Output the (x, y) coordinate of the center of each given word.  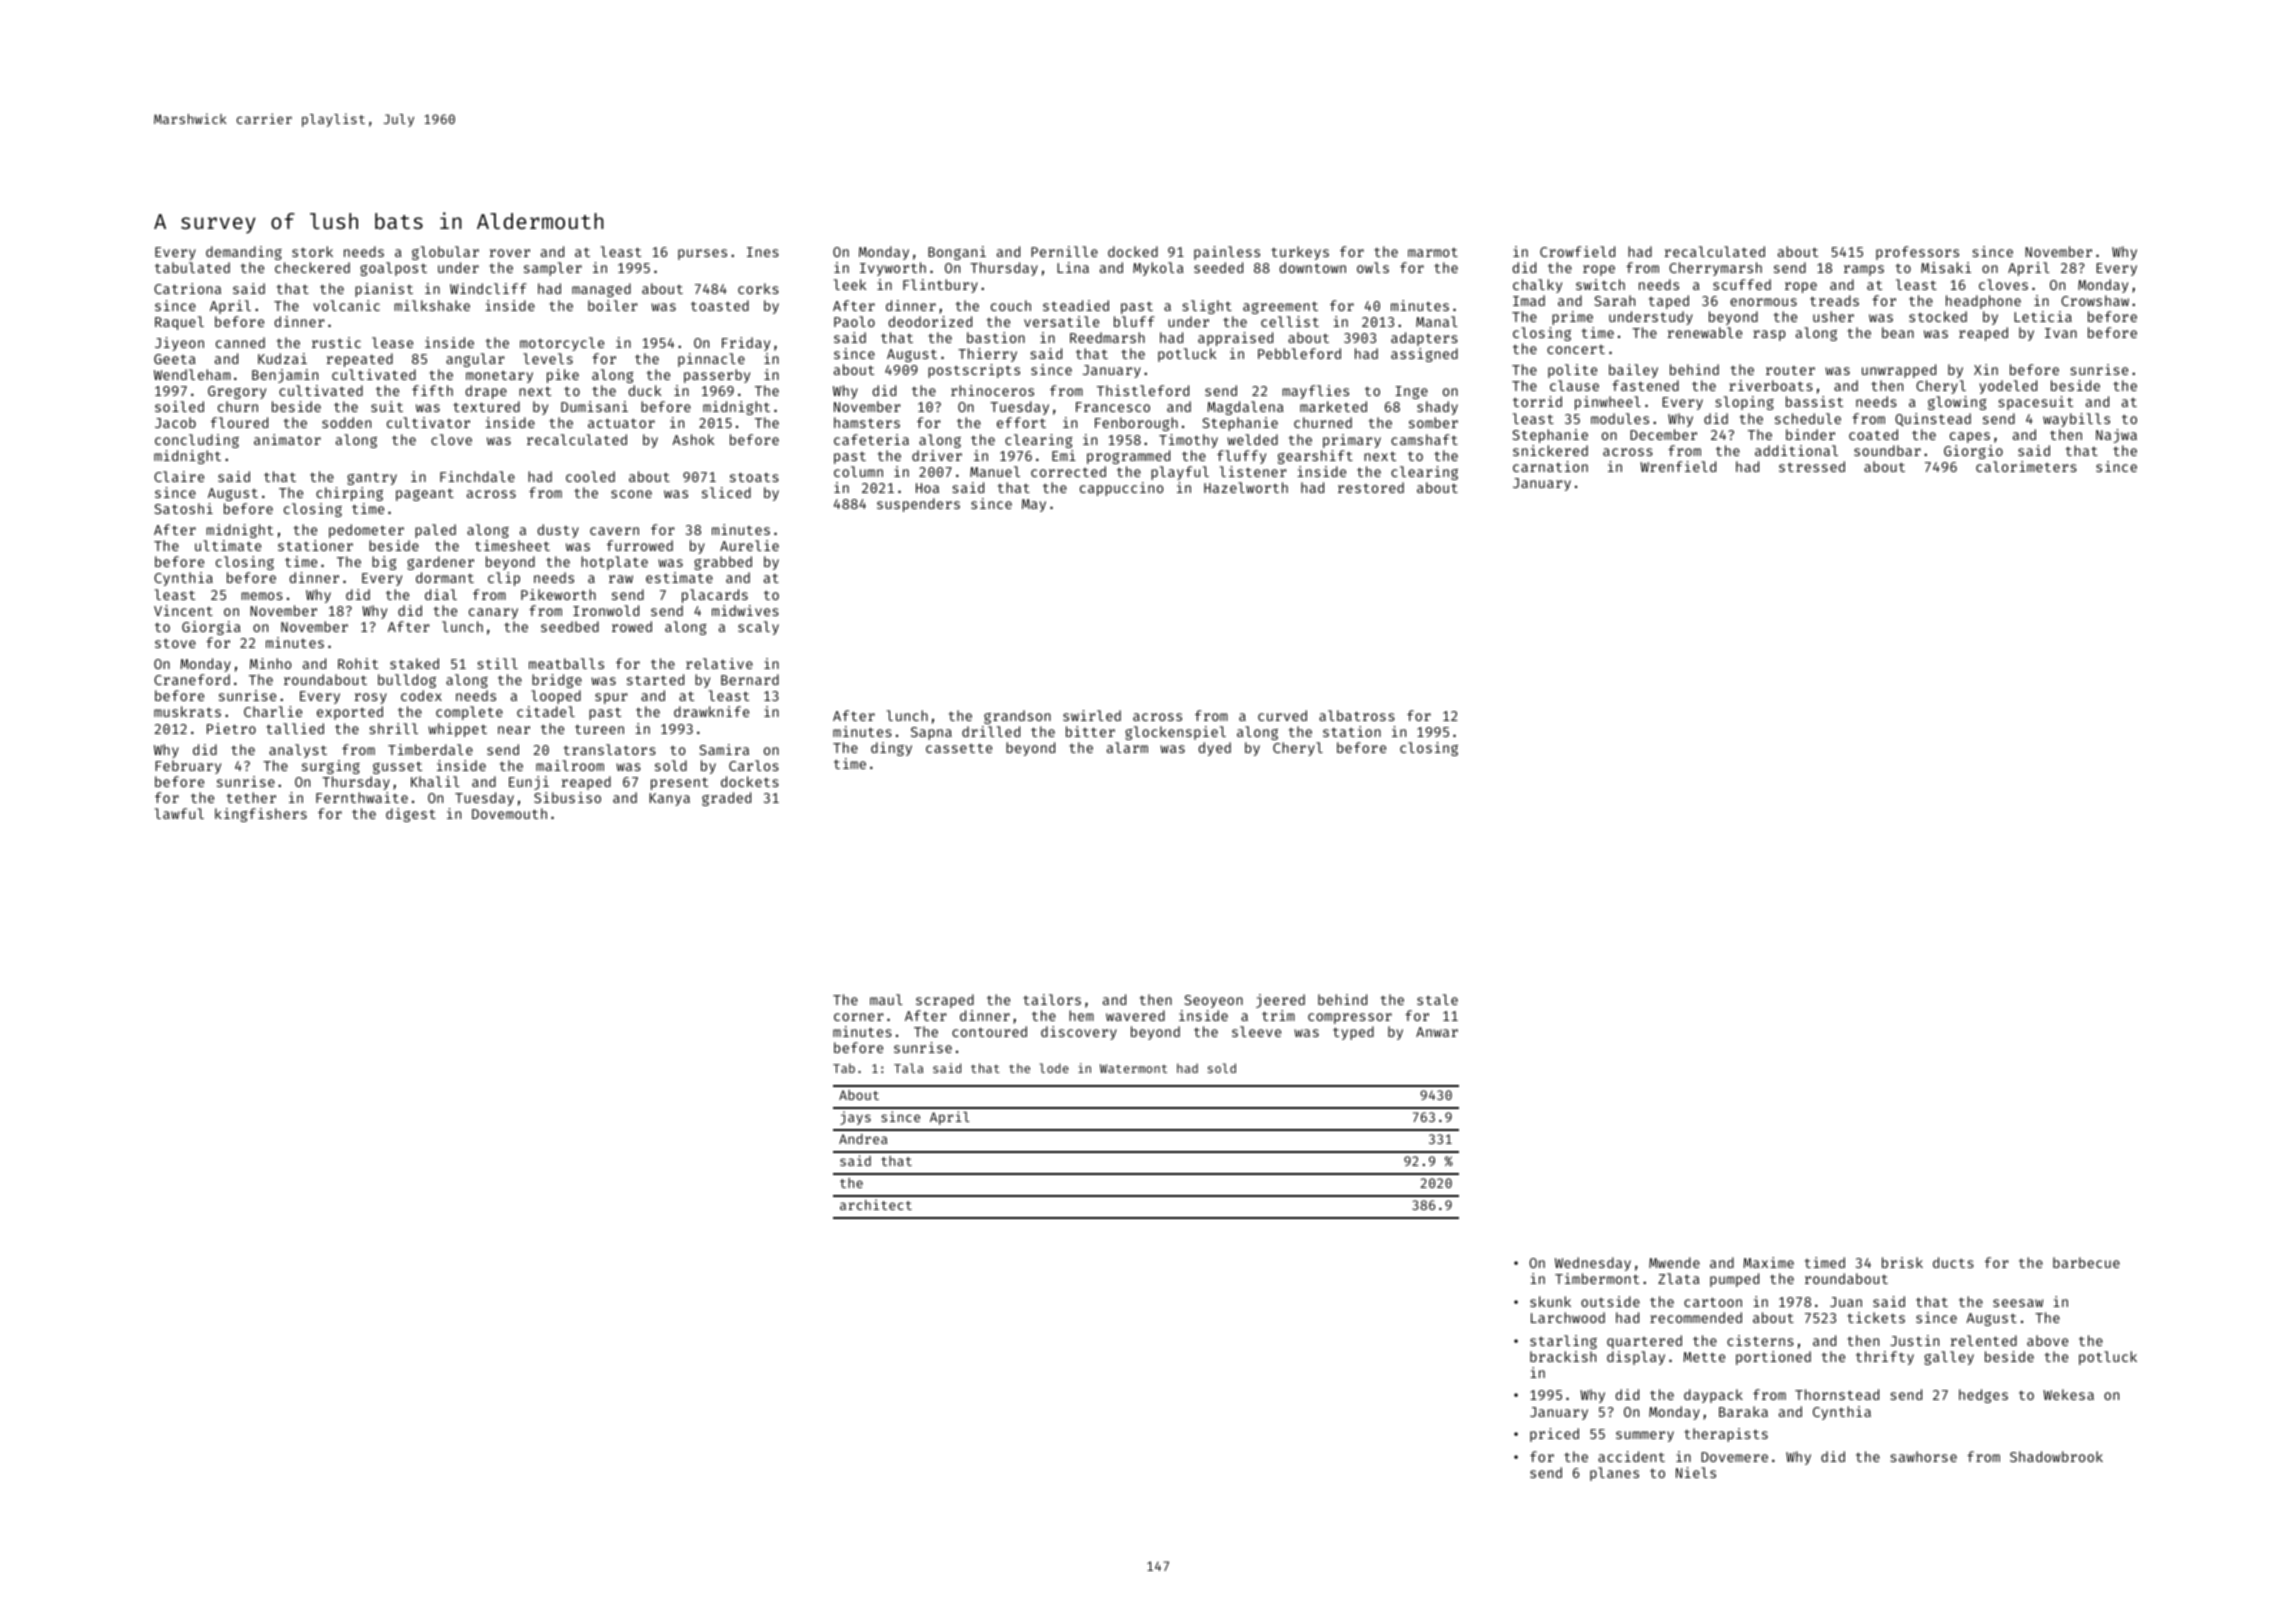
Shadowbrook (2056, 1456)
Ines (763, 252)
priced (1554, 1435)
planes (1614, 1474)
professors (1917, 253)
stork (312, 251)
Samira (724, 749)
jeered (1280, 1001)
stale (1437, 999)
